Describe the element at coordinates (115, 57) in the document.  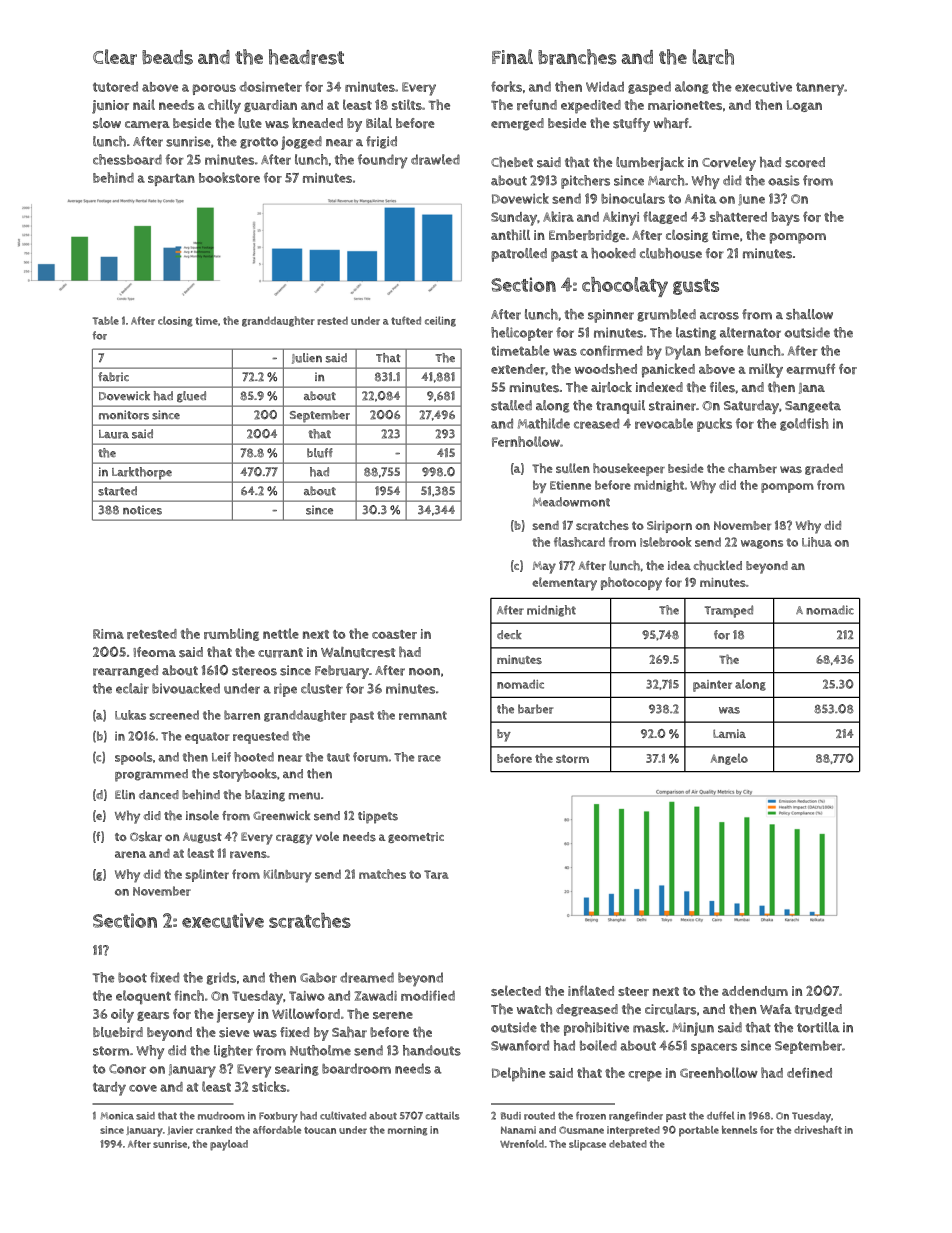
I see `Clear` at that location.
